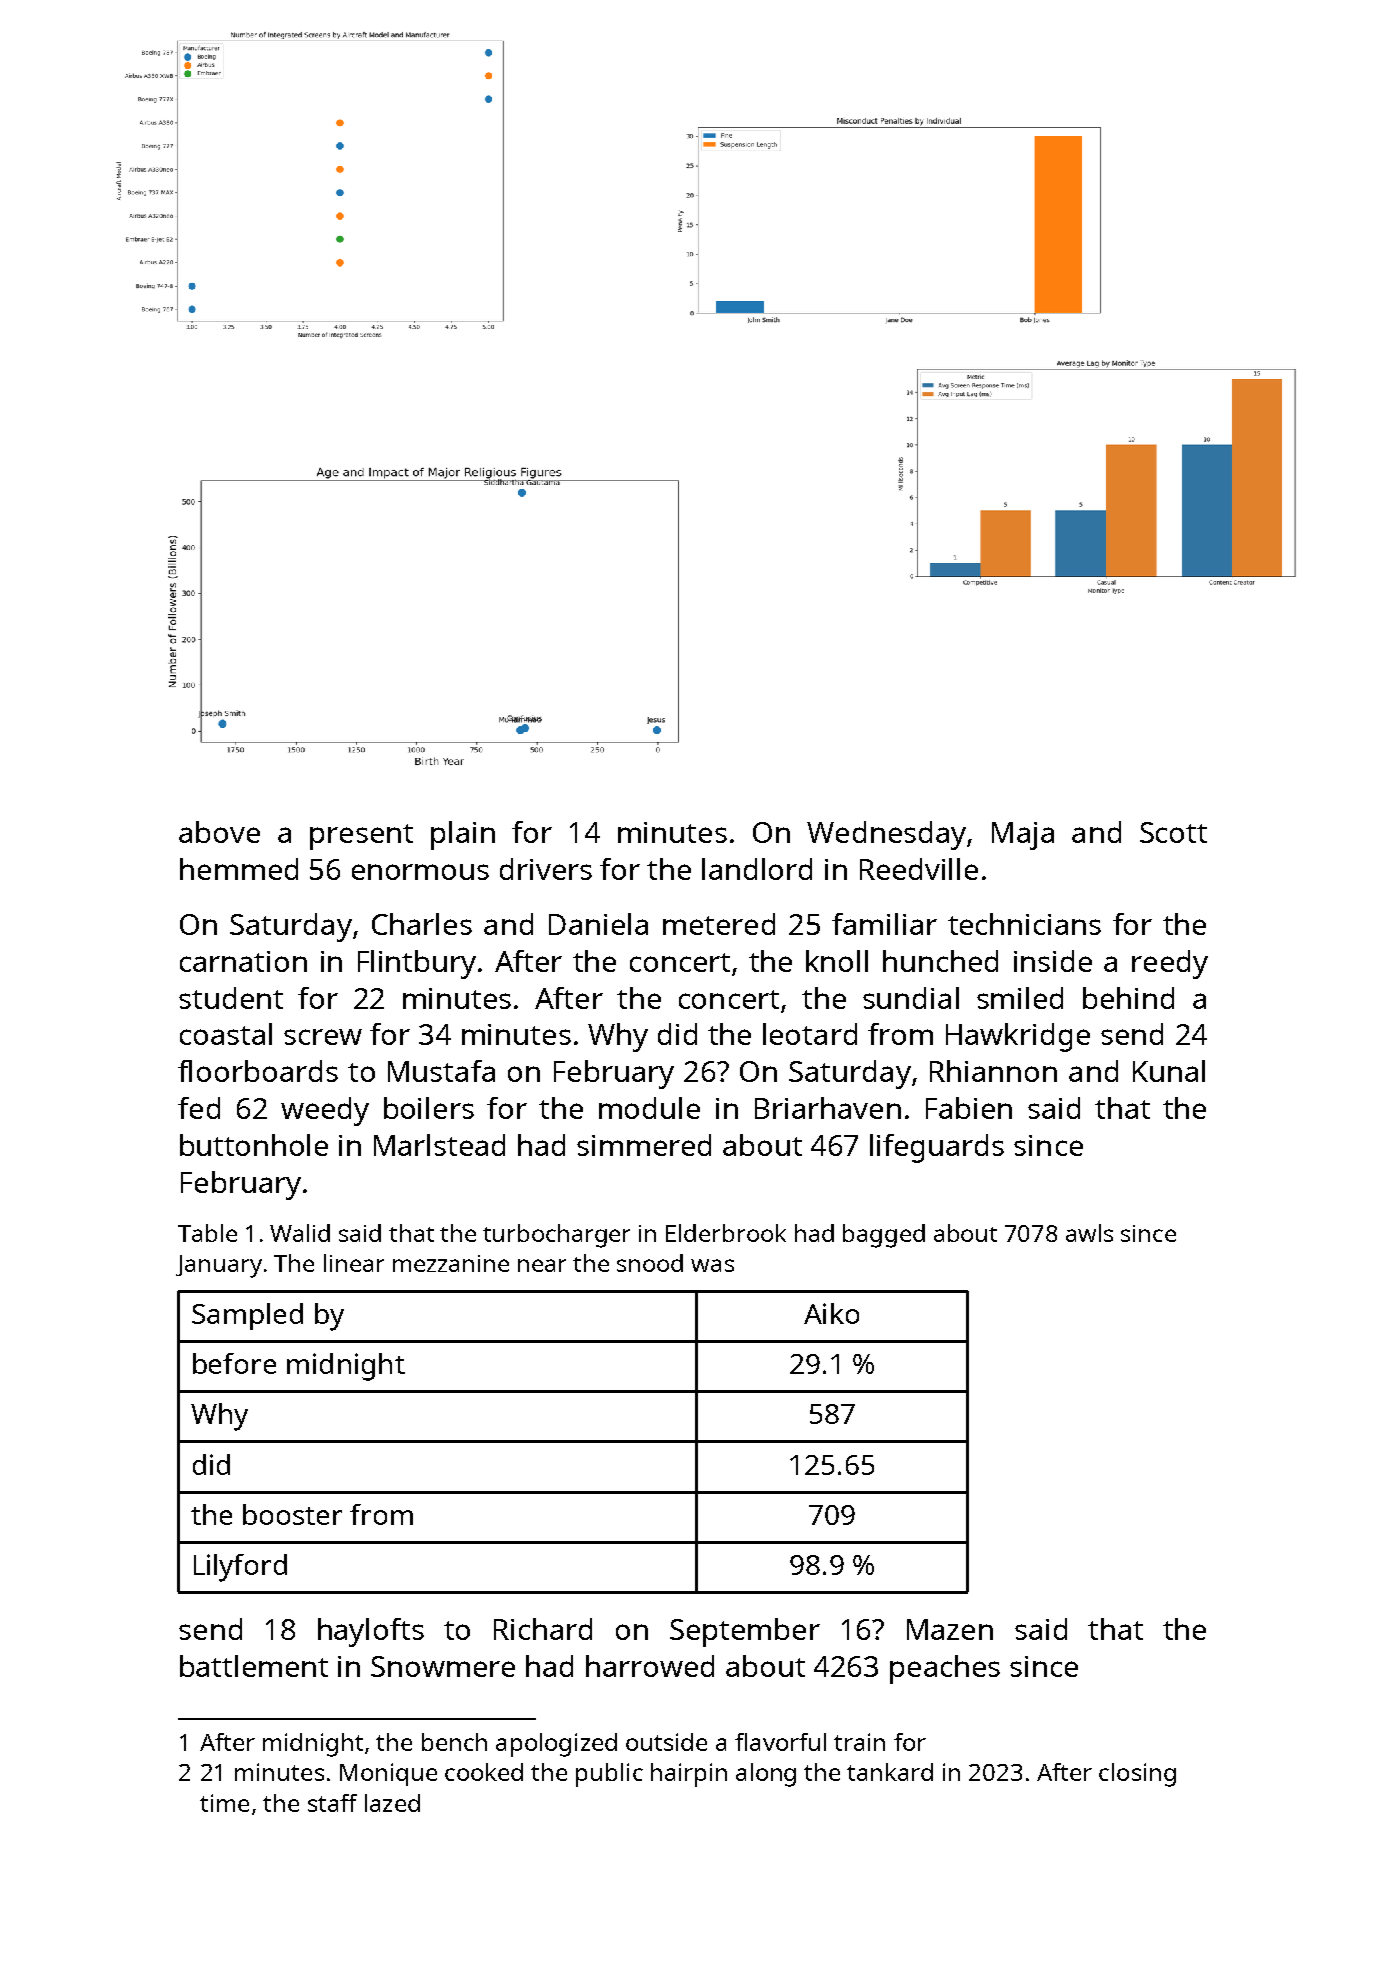 This screenshot has width=1386, height=1969. Describe the element at coordinates (240, 1568) in the screenshot. I see `Lilyford` at that location.
